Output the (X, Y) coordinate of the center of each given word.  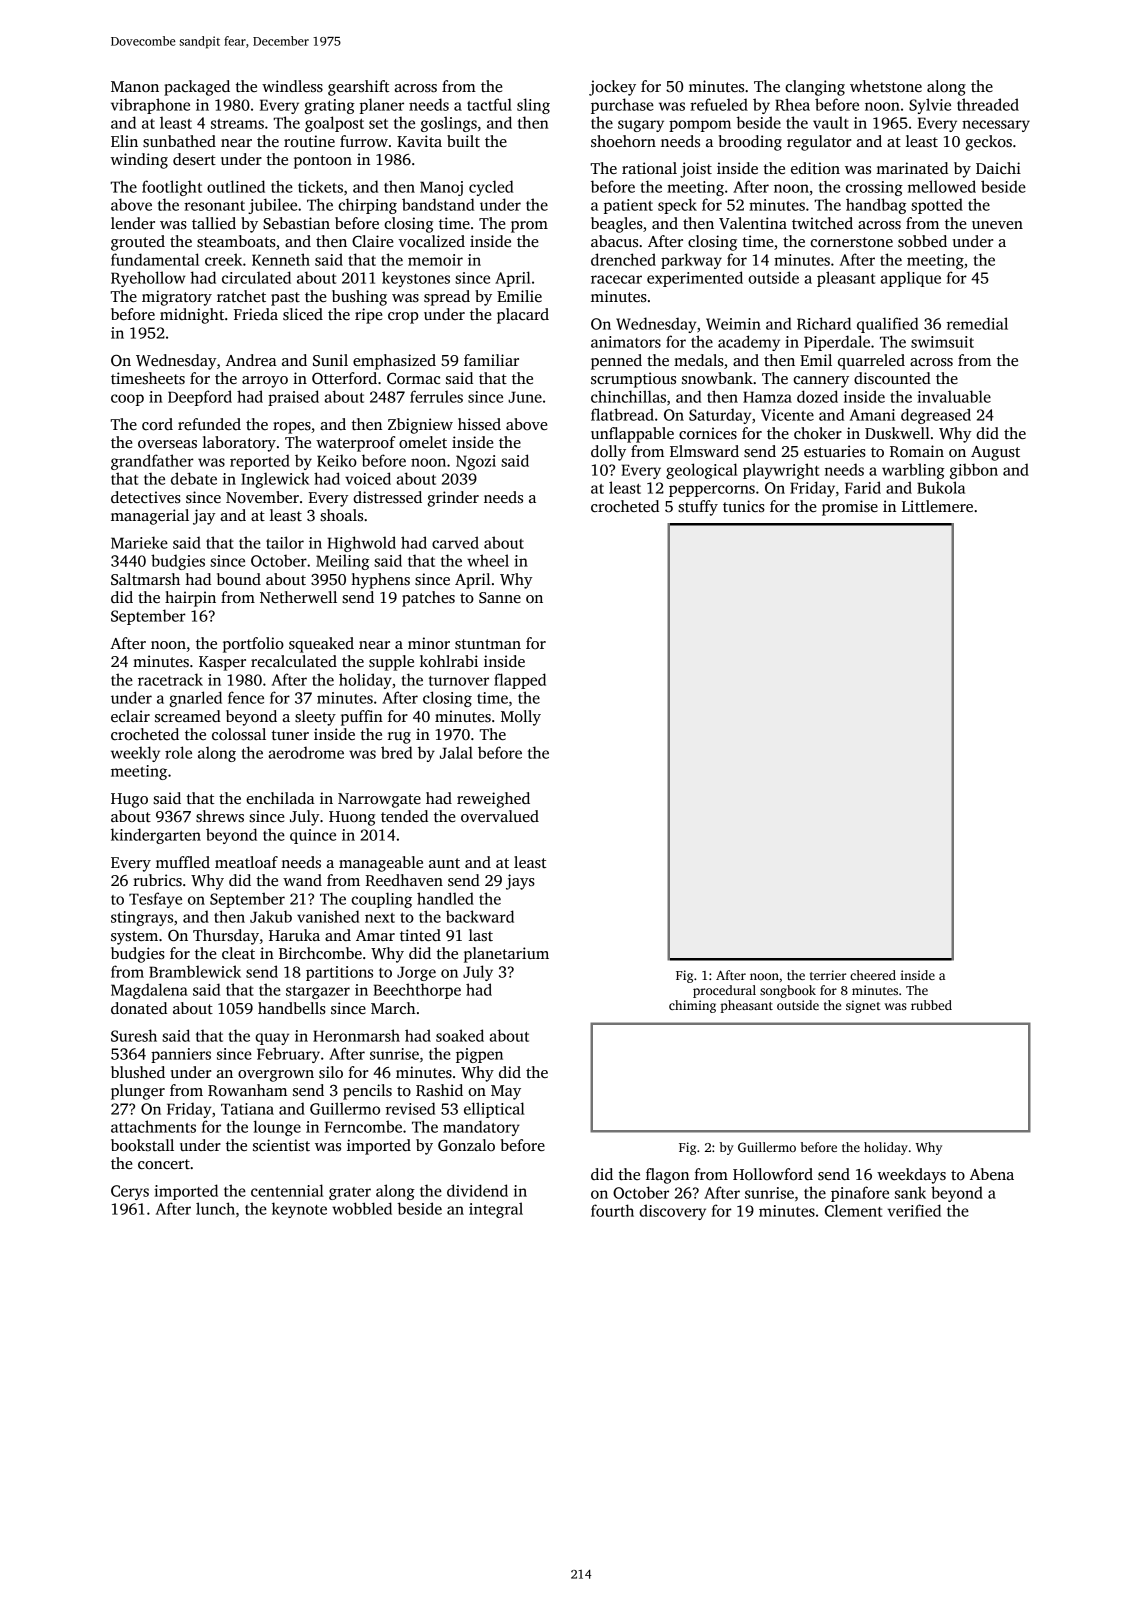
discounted (892, 378)
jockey (612, 88)
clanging (815, 88)
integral (496, 1210)
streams (237, 124)
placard (523, 316)
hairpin (190, 599)
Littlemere (937, 506)
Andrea (251, 360)
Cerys (130, 1192)
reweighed (493, 800)
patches (428, 599)
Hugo (129, 800)
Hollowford (773, 1174)
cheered (873, 975)
